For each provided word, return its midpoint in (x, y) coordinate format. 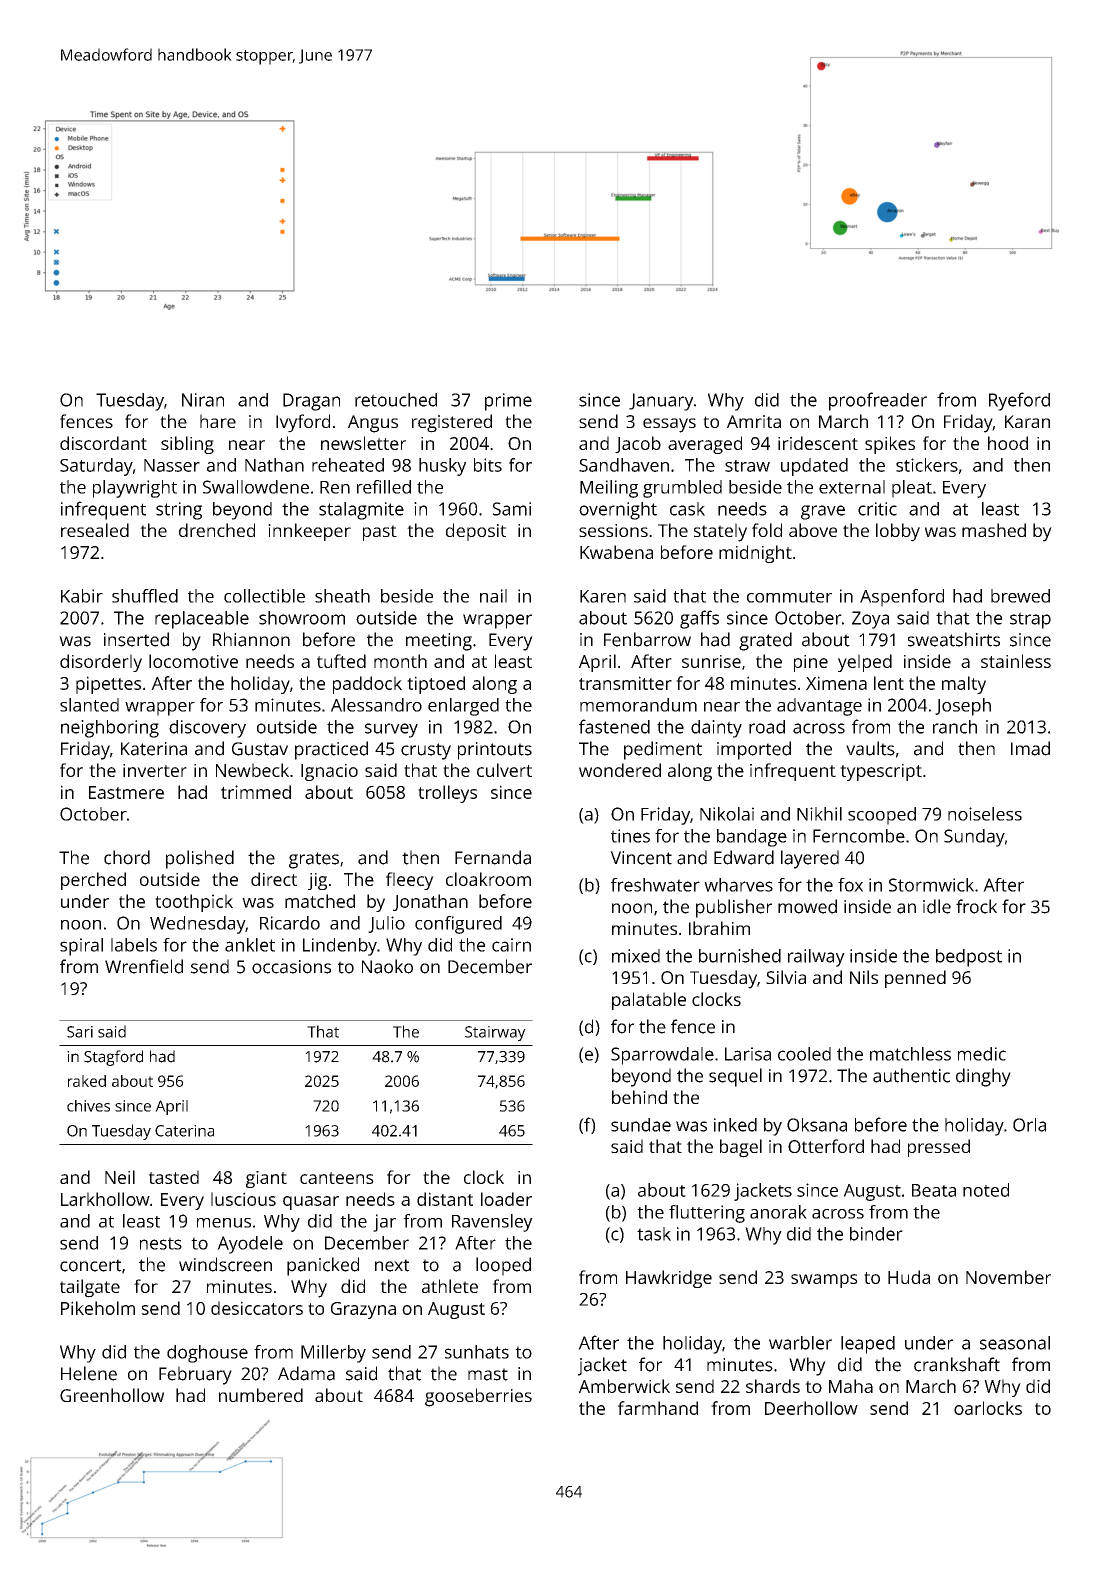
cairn (511, 945)
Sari (80, 1032)
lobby (898, 532)
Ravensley (492, 1223)
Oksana (817, 1125)
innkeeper (309, 532)
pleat (912, 489)
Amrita (754, 421)
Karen (603, 596)
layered (810, 859)
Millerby (333, 1354)
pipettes (108, 685)
